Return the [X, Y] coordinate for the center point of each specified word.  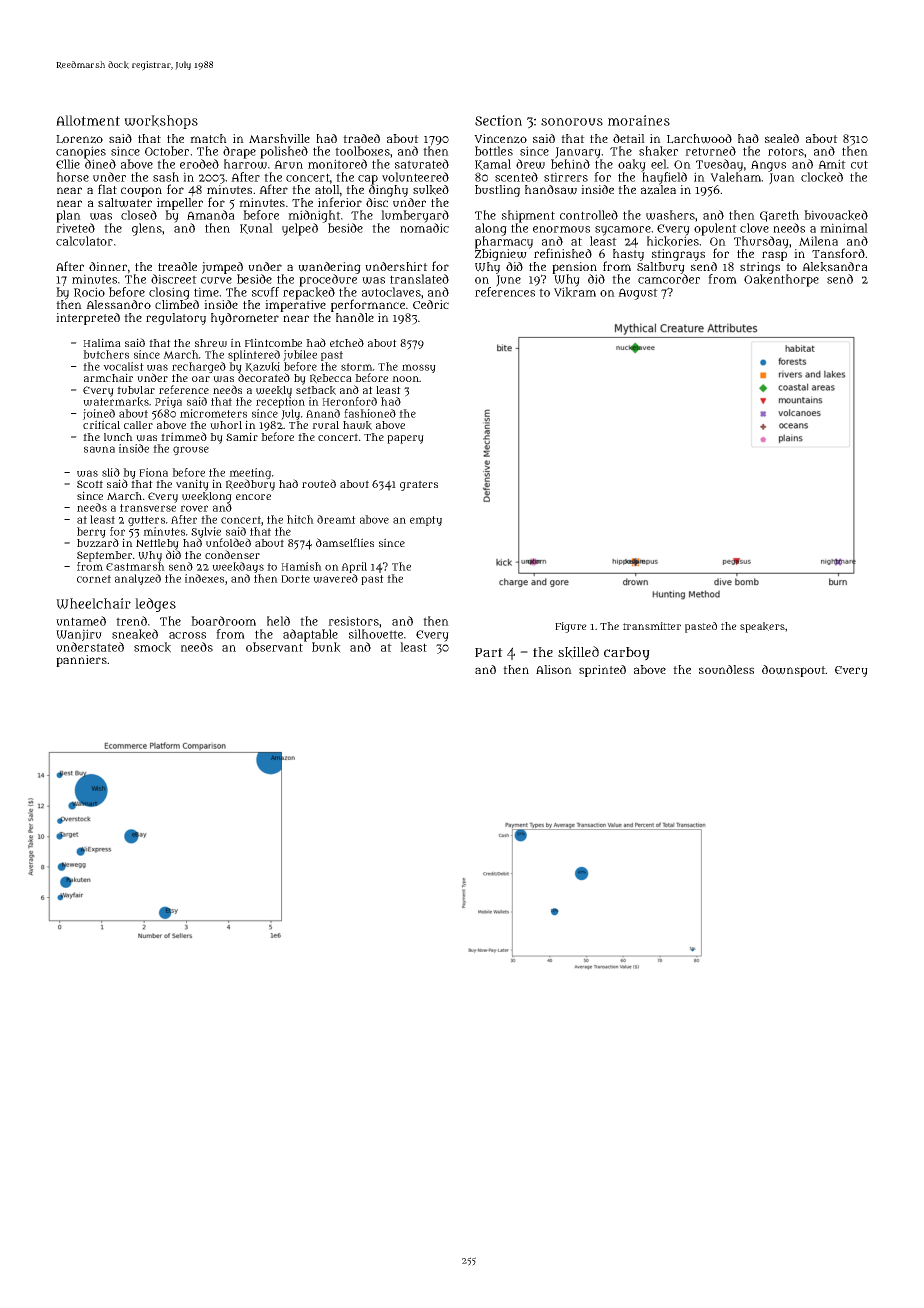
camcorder [669, 279]
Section [498, 120]
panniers [81, 661]
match [208, 138]
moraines [639, 120]
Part [489, 652]
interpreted [88, 319]
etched [347, 342]
